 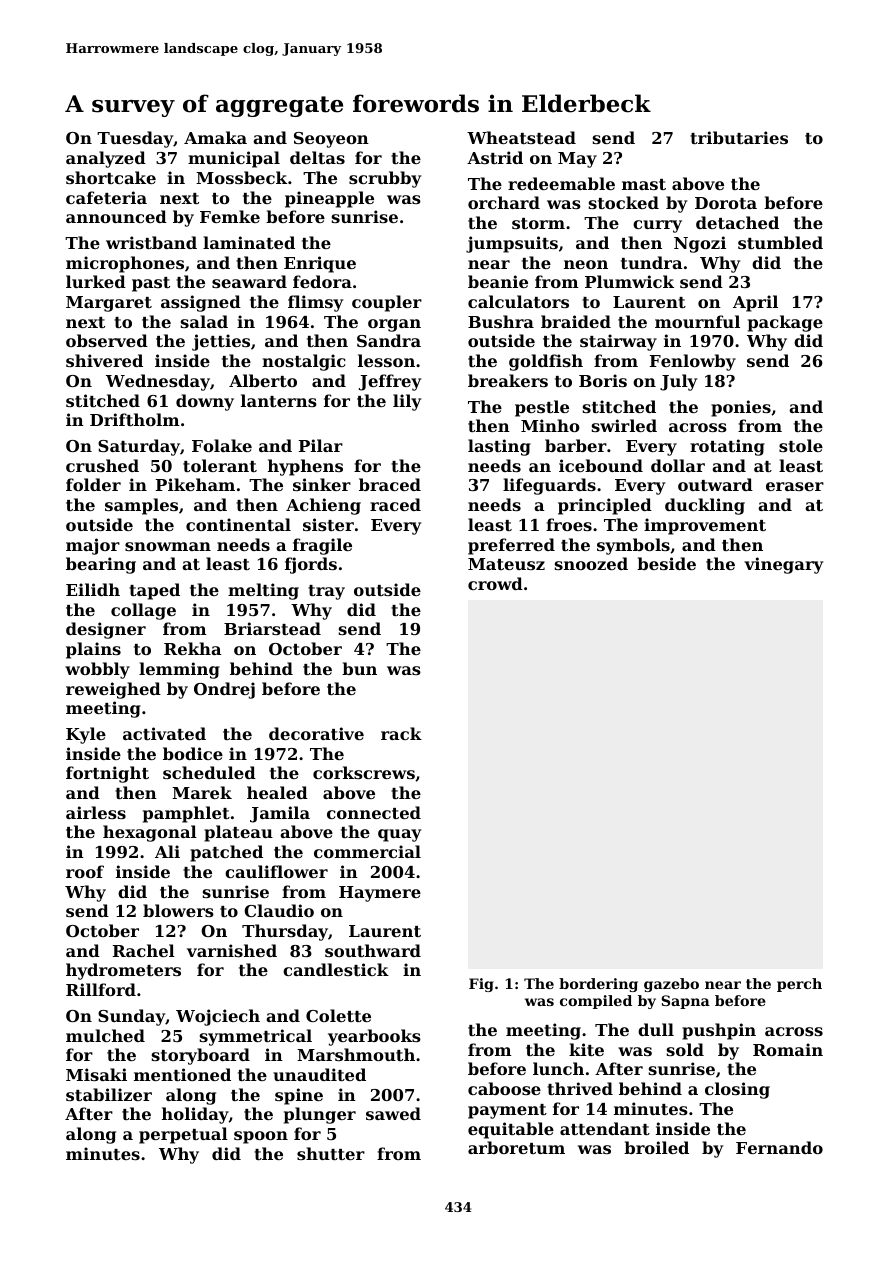 What do you see at coordinates (685, 1049) in the image?
I see `sold` at bounding box center [685, 1049].
